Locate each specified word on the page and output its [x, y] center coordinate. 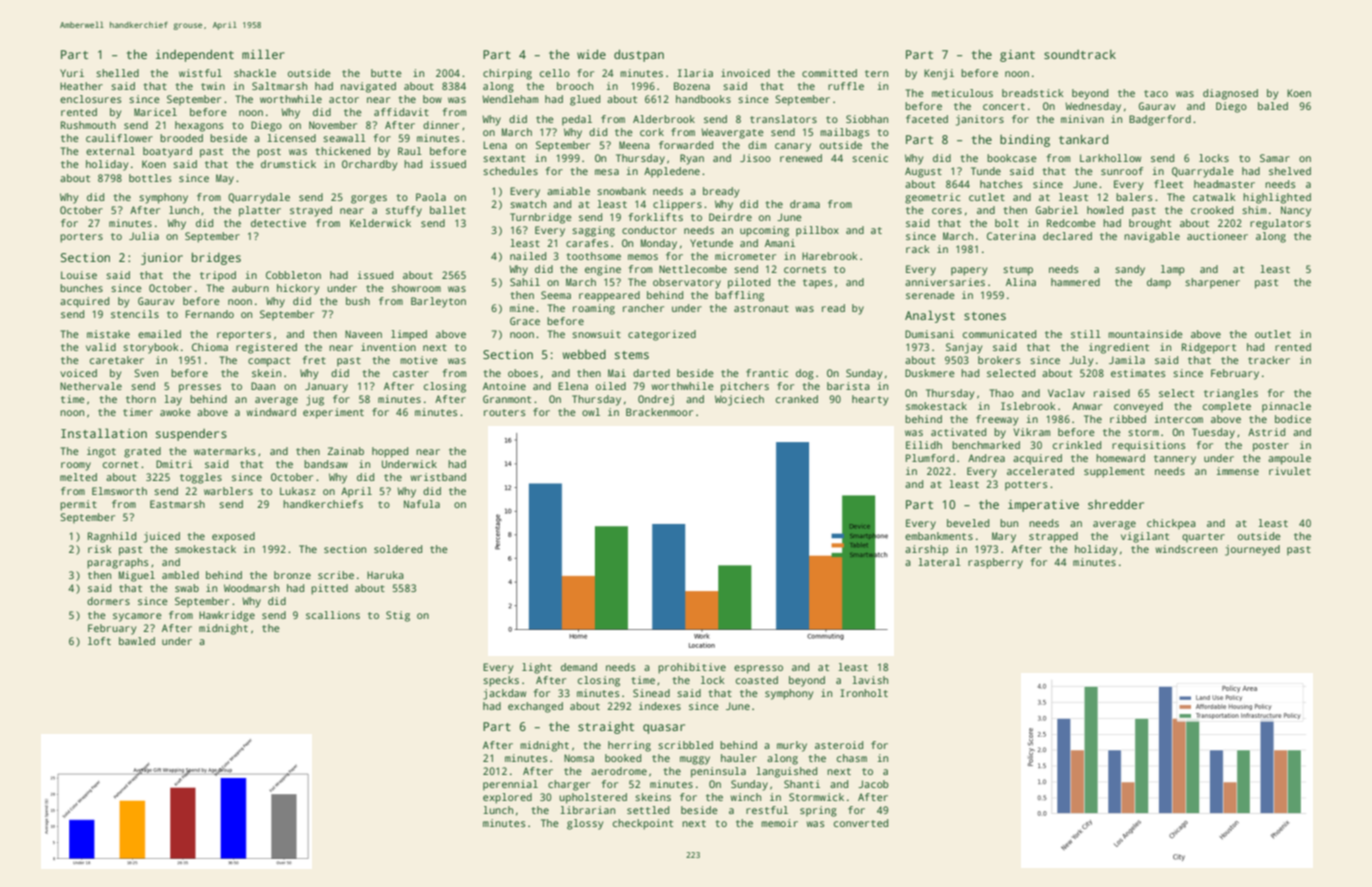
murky [792, 746]
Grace [525, 321]
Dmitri [174, 464]
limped [409, 335]
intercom [1178, 419]
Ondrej [656, 400]
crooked [1212, 210]
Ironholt [864, 693]
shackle [255, 73]
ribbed [1128, 419]
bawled [137, 641]
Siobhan [867, 119]
